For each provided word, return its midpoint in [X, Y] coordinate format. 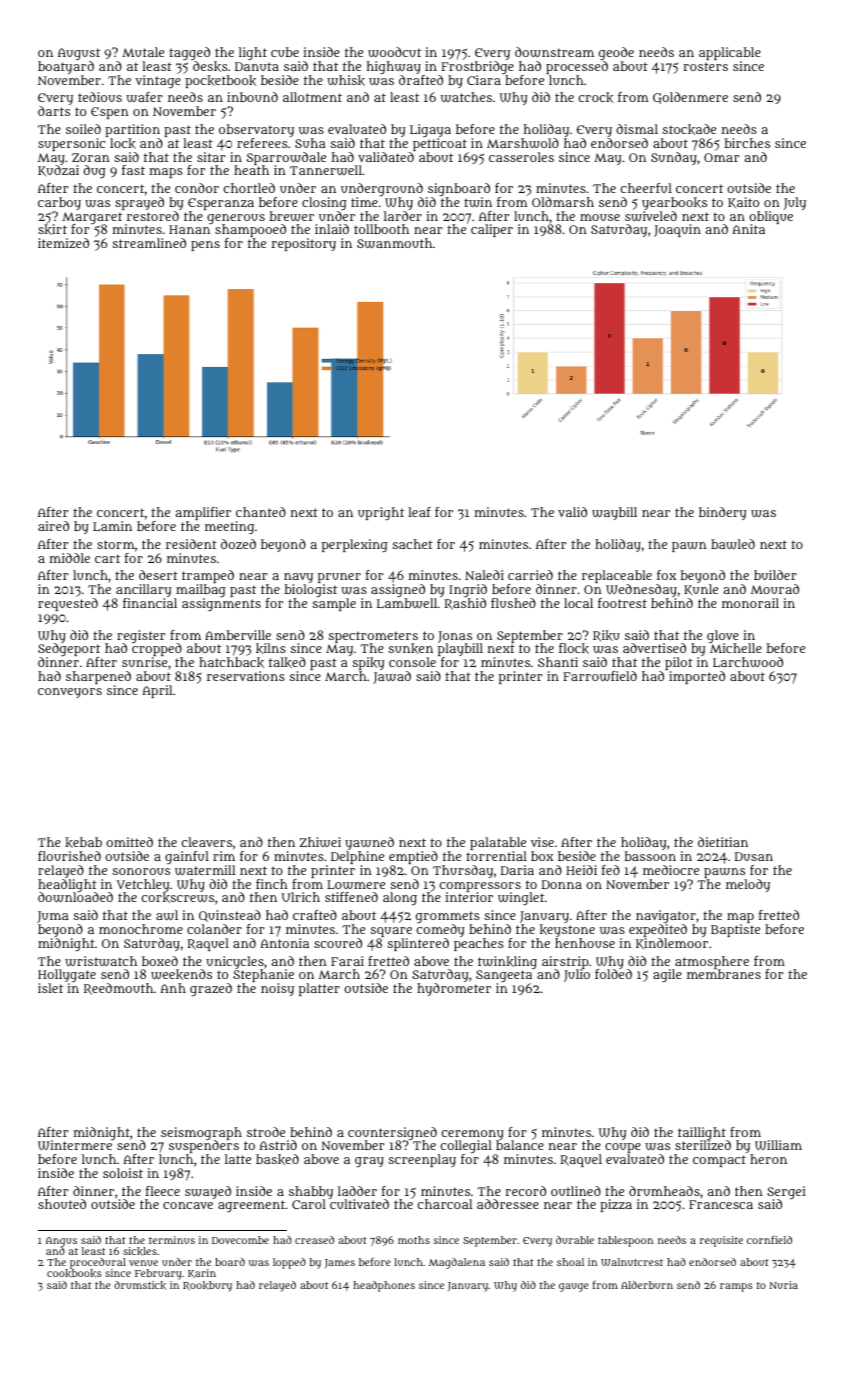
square [391, 932]
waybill [614, 513]
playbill [460, 650]
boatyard [66, 67]
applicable [730, 53]
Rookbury [207, 1286]
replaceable [617, 576]
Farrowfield [600, 676]
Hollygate [67, 975]
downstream [554, 52]
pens [205, 246]
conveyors [70, 693]
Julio [577, 976]
